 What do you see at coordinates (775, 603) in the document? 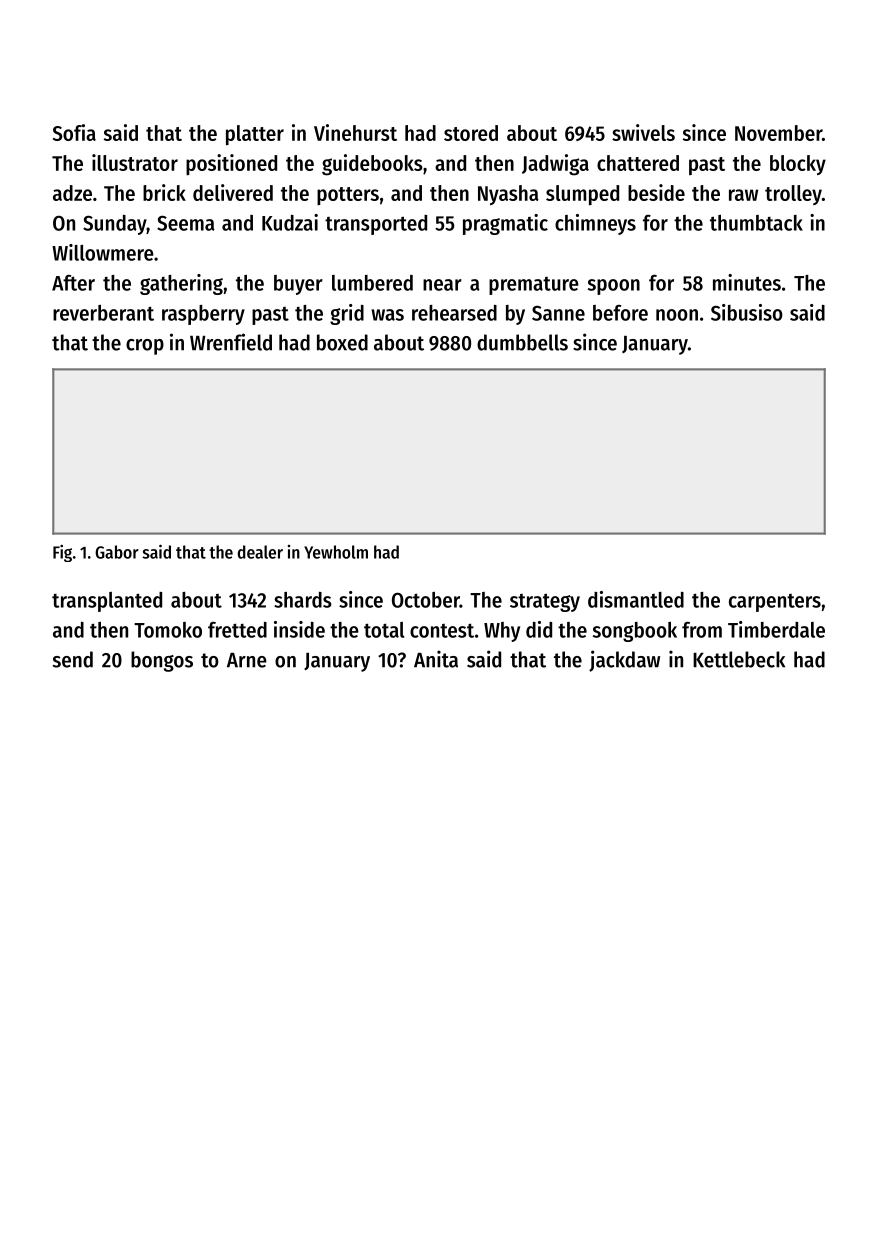
I see `carpenters` at bounding box center [775, 603].
